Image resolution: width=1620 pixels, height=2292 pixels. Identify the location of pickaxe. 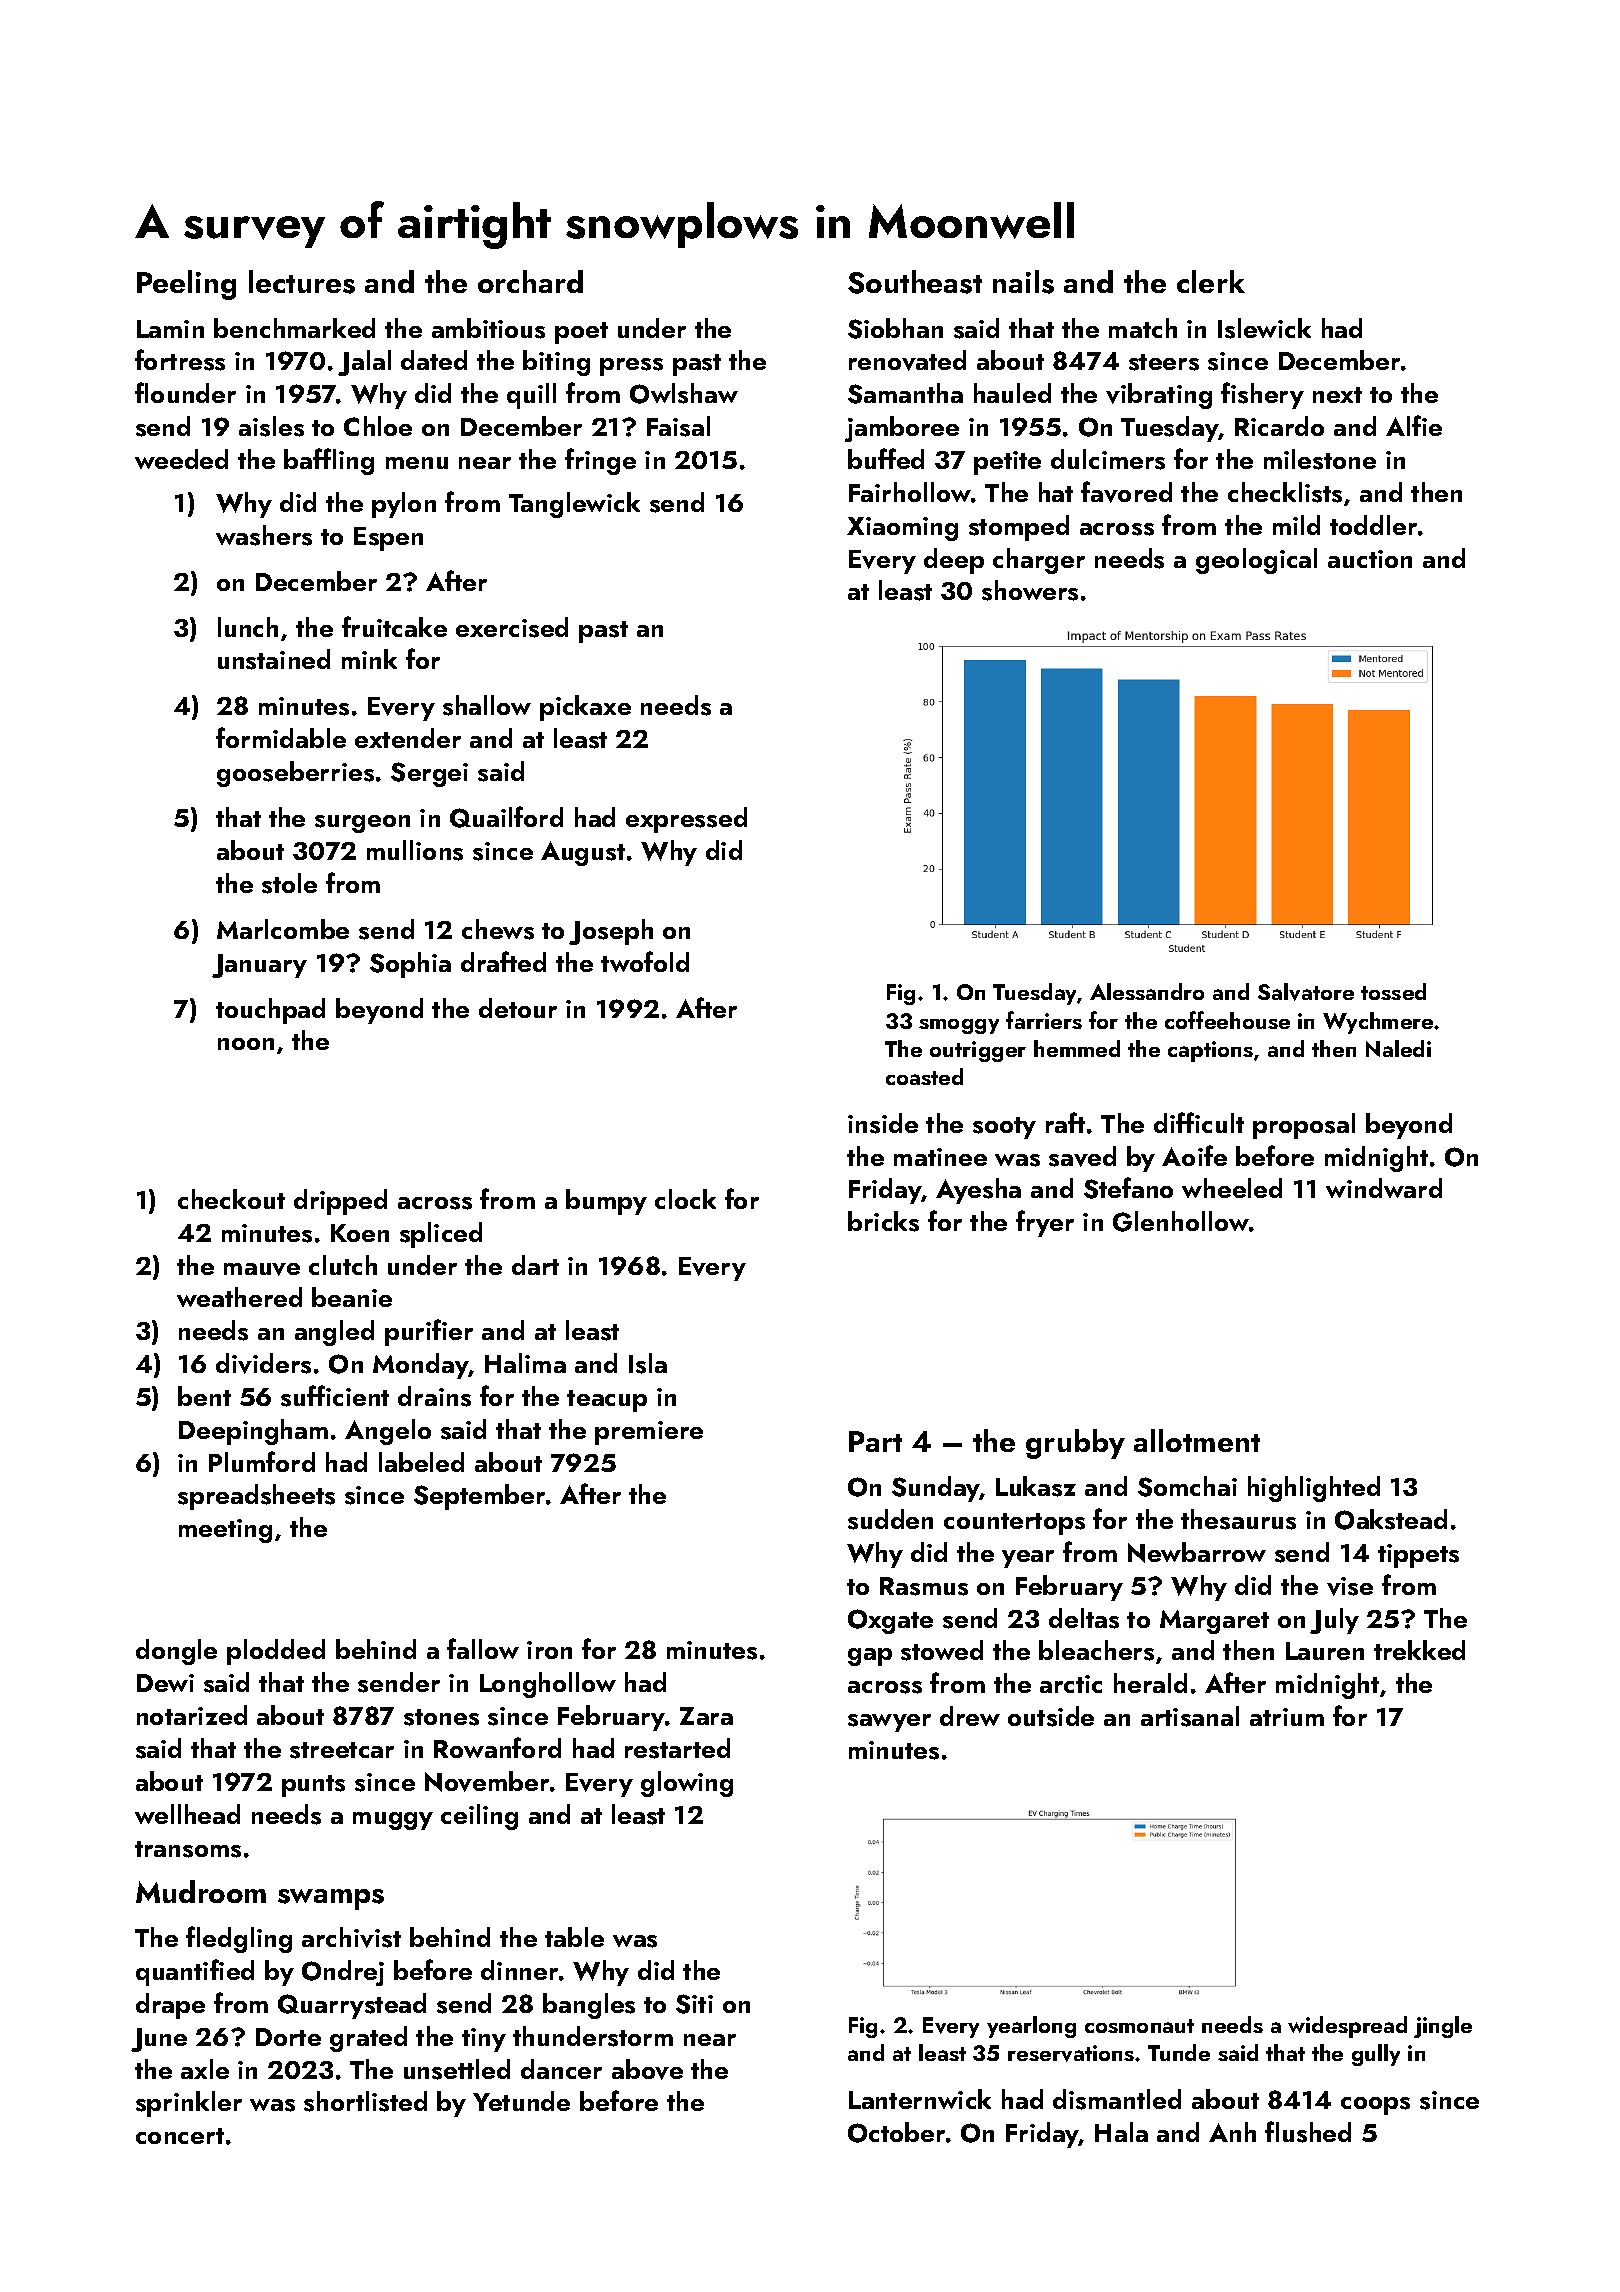
(585, 708).
